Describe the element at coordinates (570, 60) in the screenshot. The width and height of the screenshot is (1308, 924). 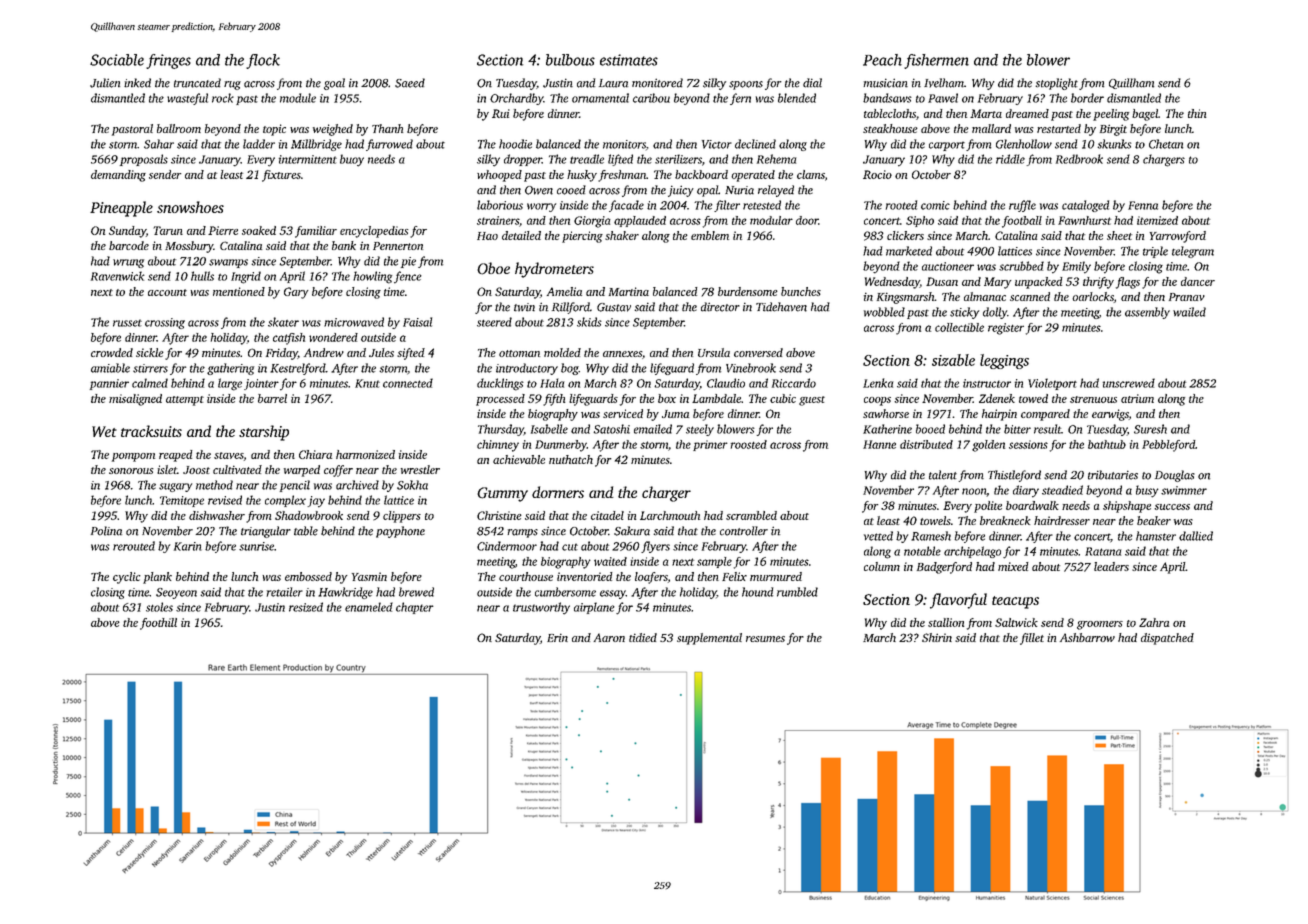
I see `bulbous` at that location.
